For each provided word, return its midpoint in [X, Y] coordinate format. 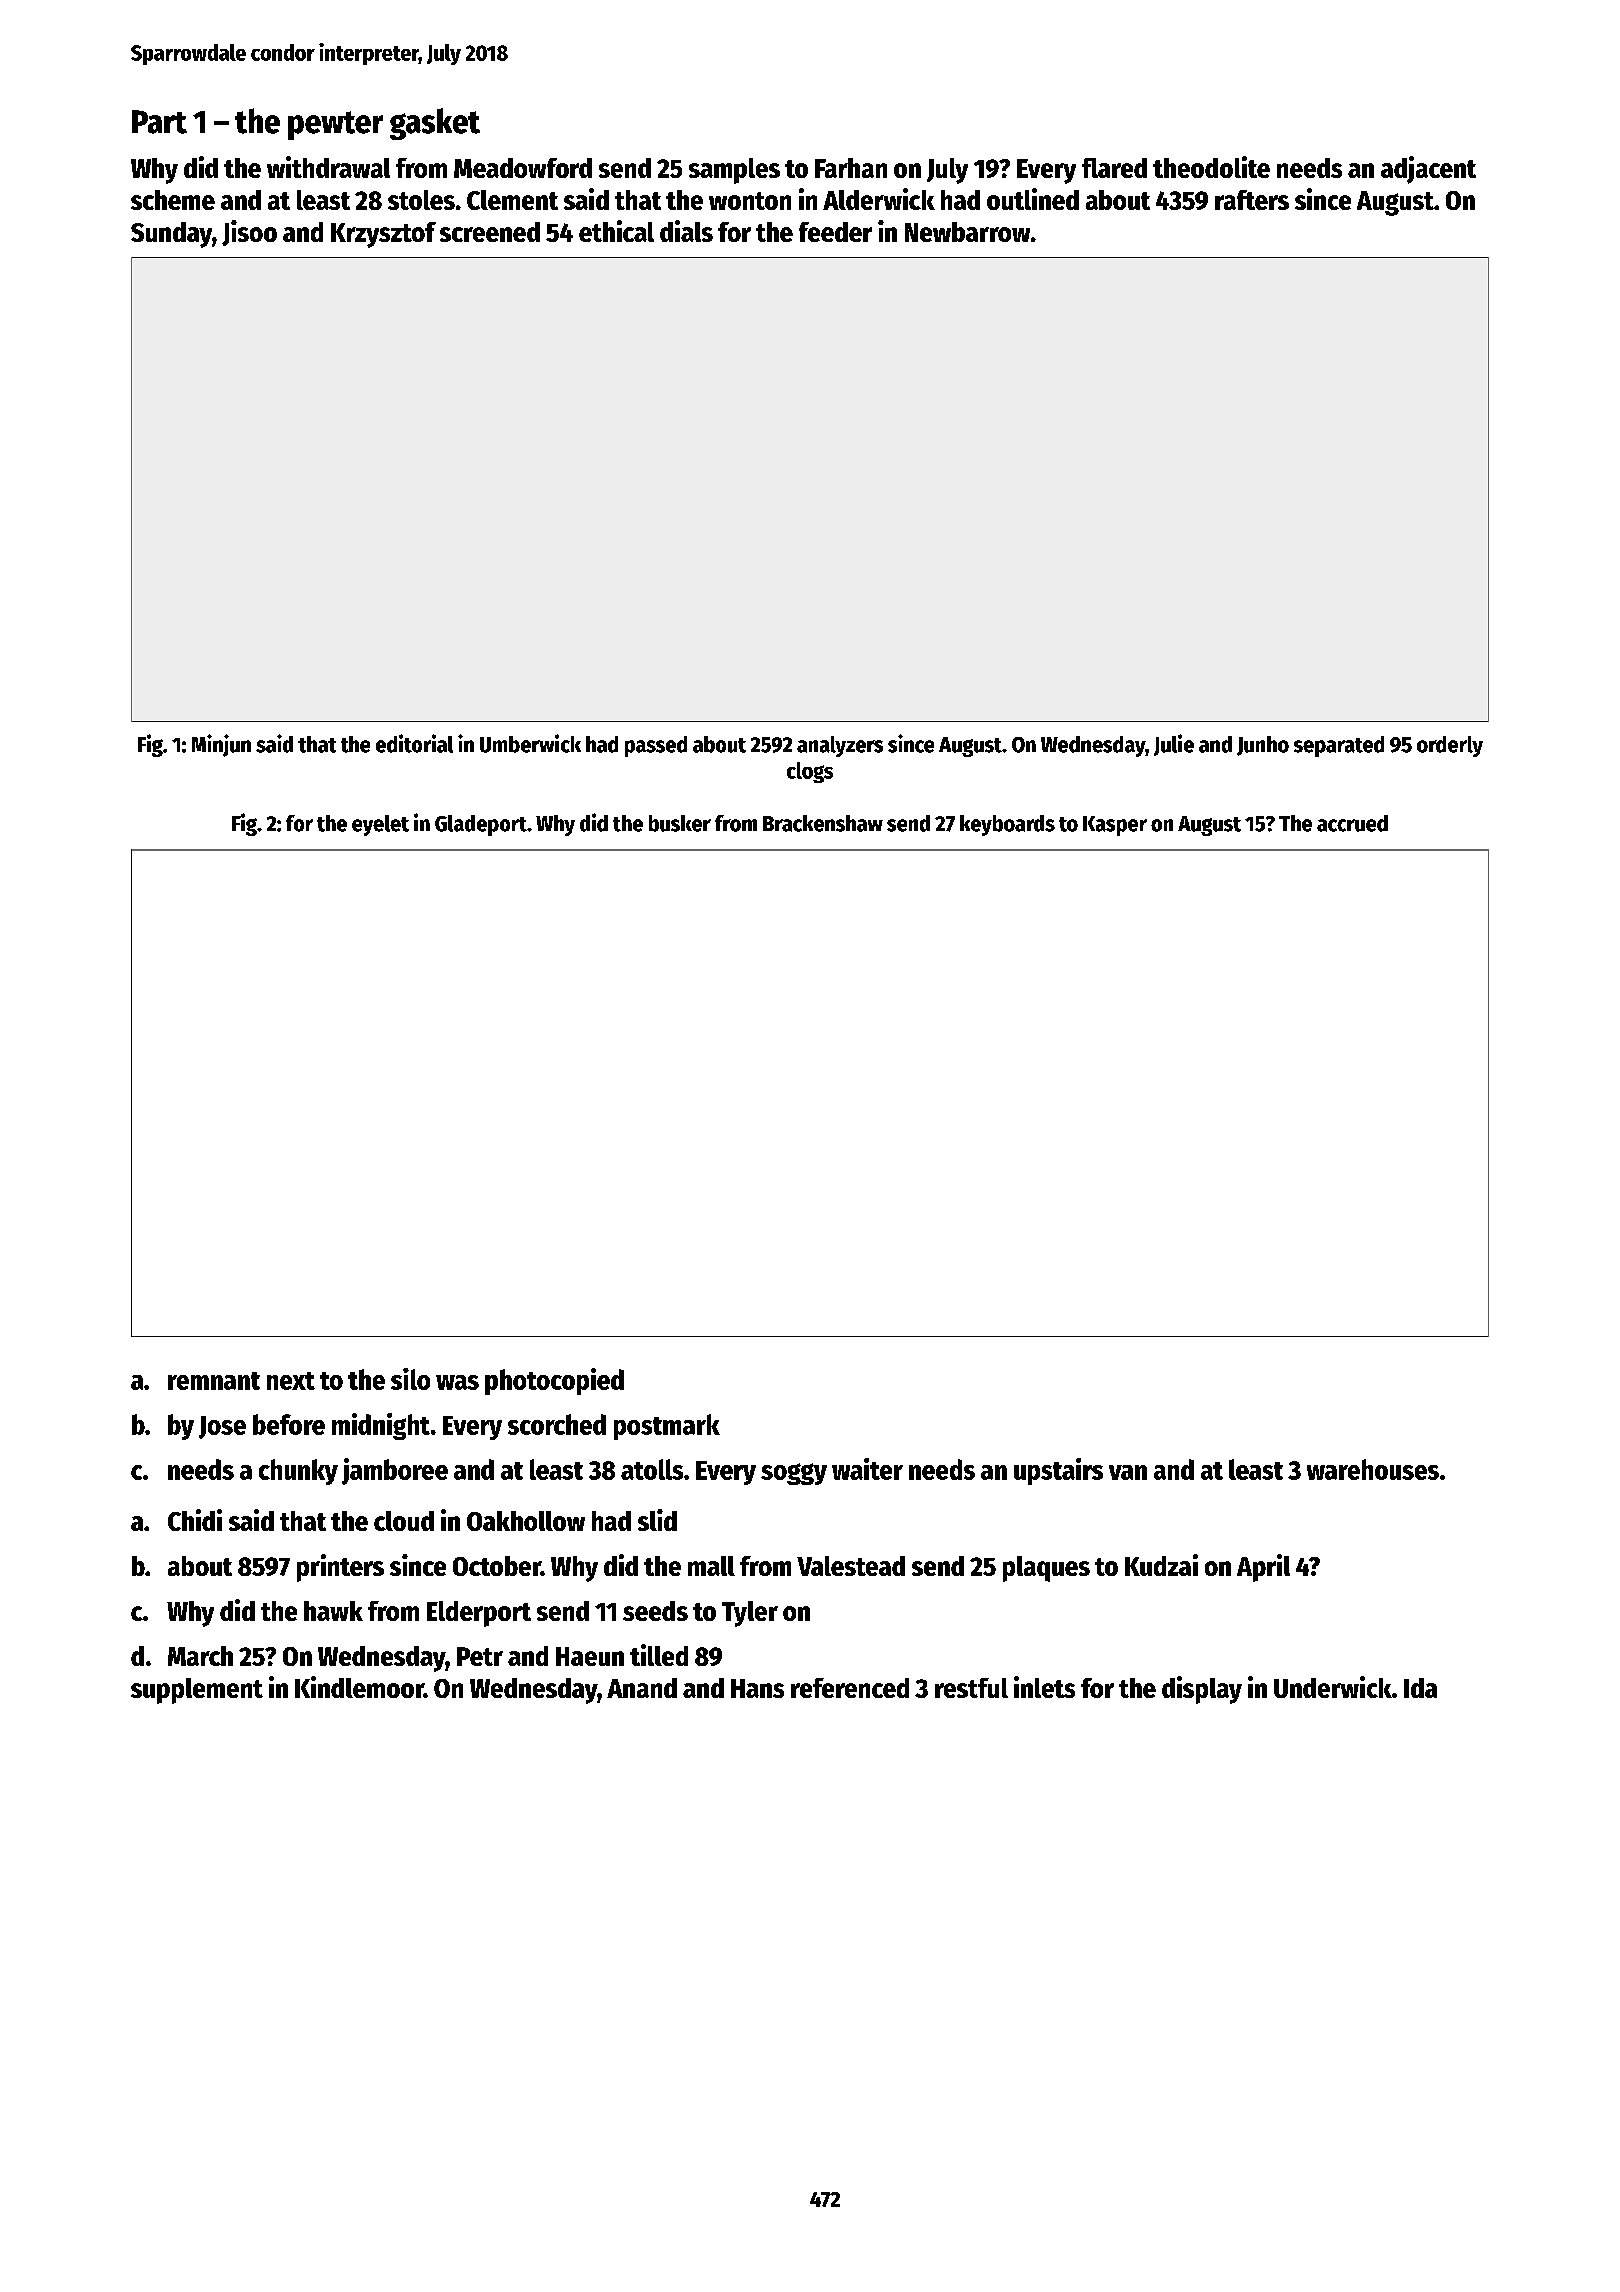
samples [734, 171]
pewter [335, 125]
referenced [850, 1688]
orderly [1450, 746]
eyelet [380, 825]
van [1128, 1472]
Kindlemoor [359, 1687]
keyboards [1007, 825]
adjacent [1428, 170]
